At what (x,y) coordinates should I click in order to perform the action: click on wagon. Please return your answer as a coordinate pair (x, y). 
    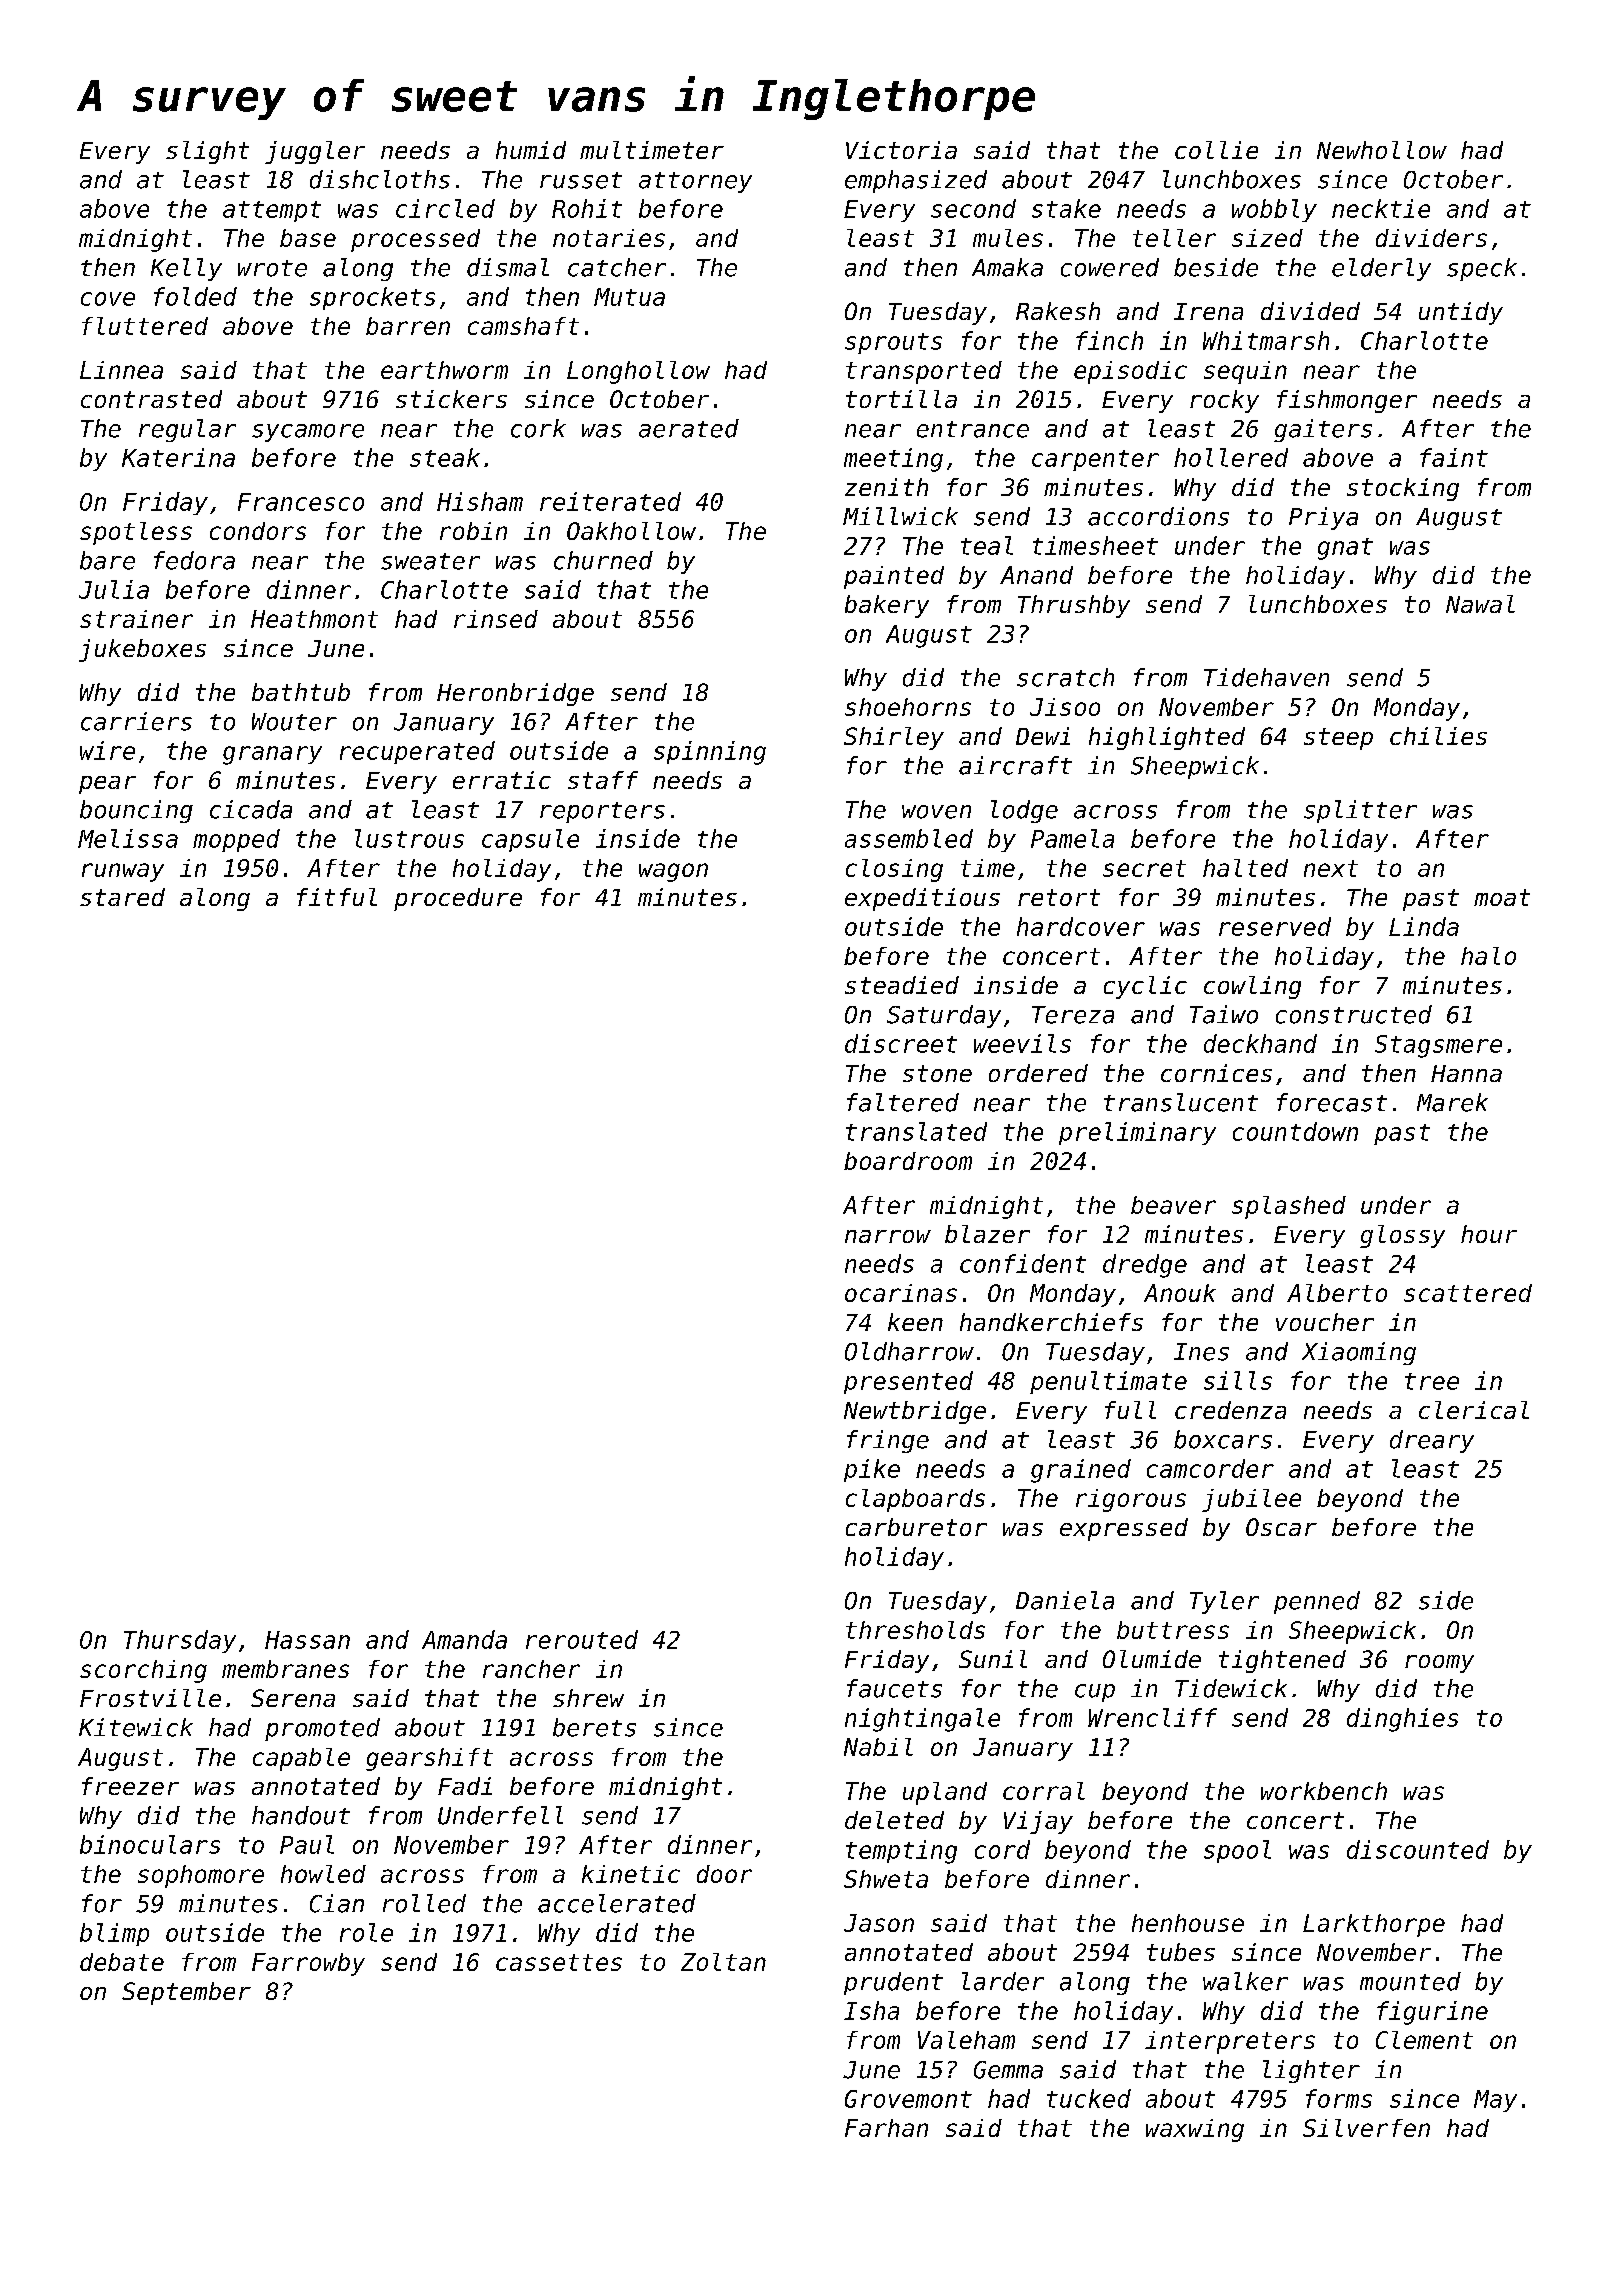
    Looking at the image, I should click on (673, 872).
